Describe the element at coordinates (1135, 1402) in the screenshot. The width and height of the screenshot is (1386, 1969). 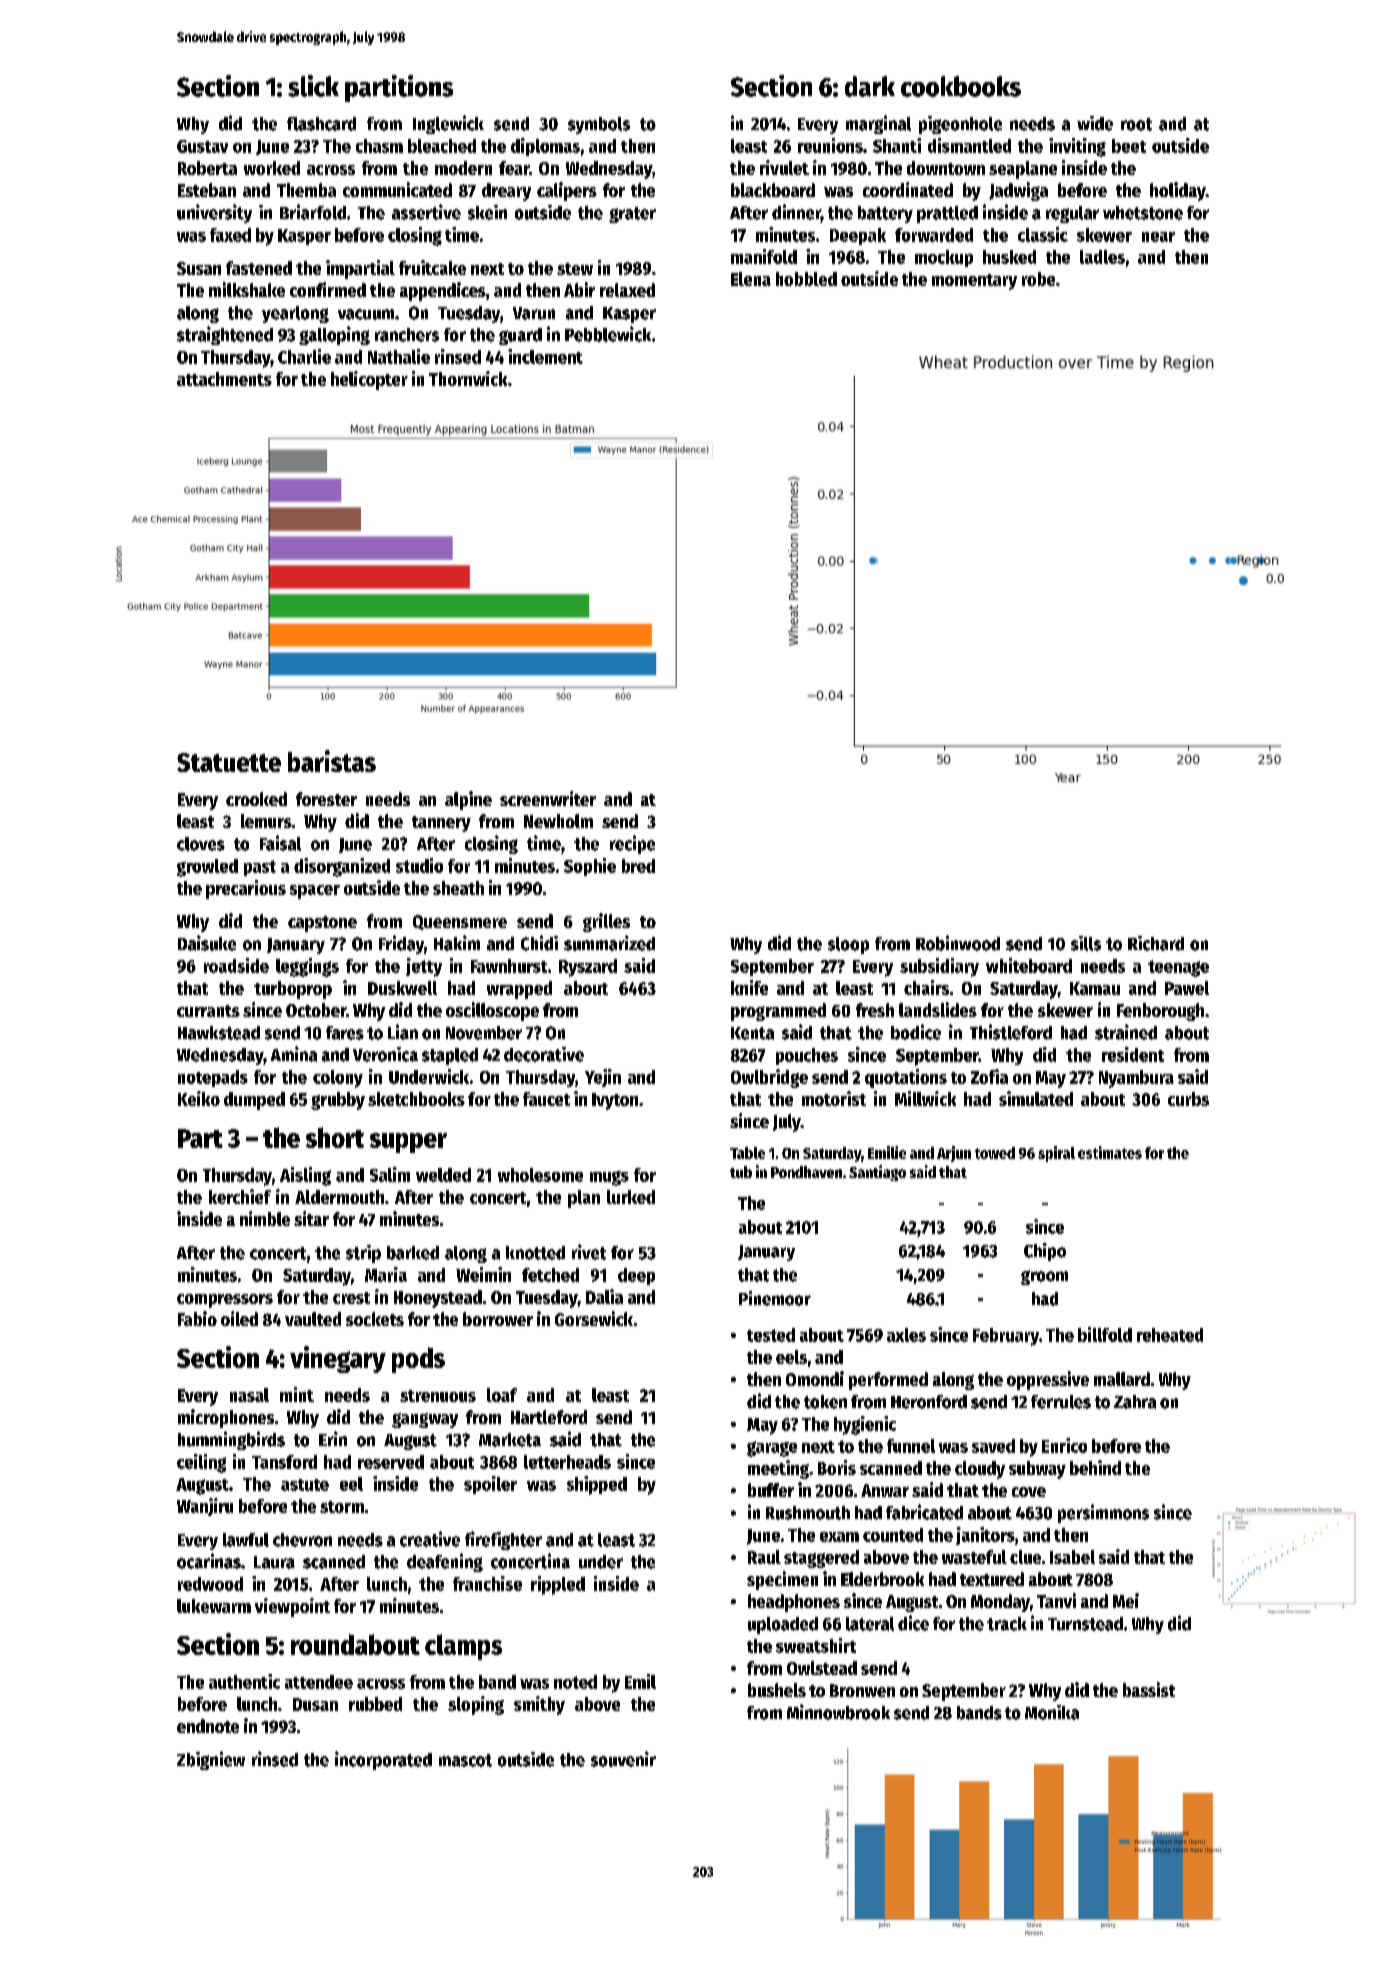
I see `Zahra` at that location.
